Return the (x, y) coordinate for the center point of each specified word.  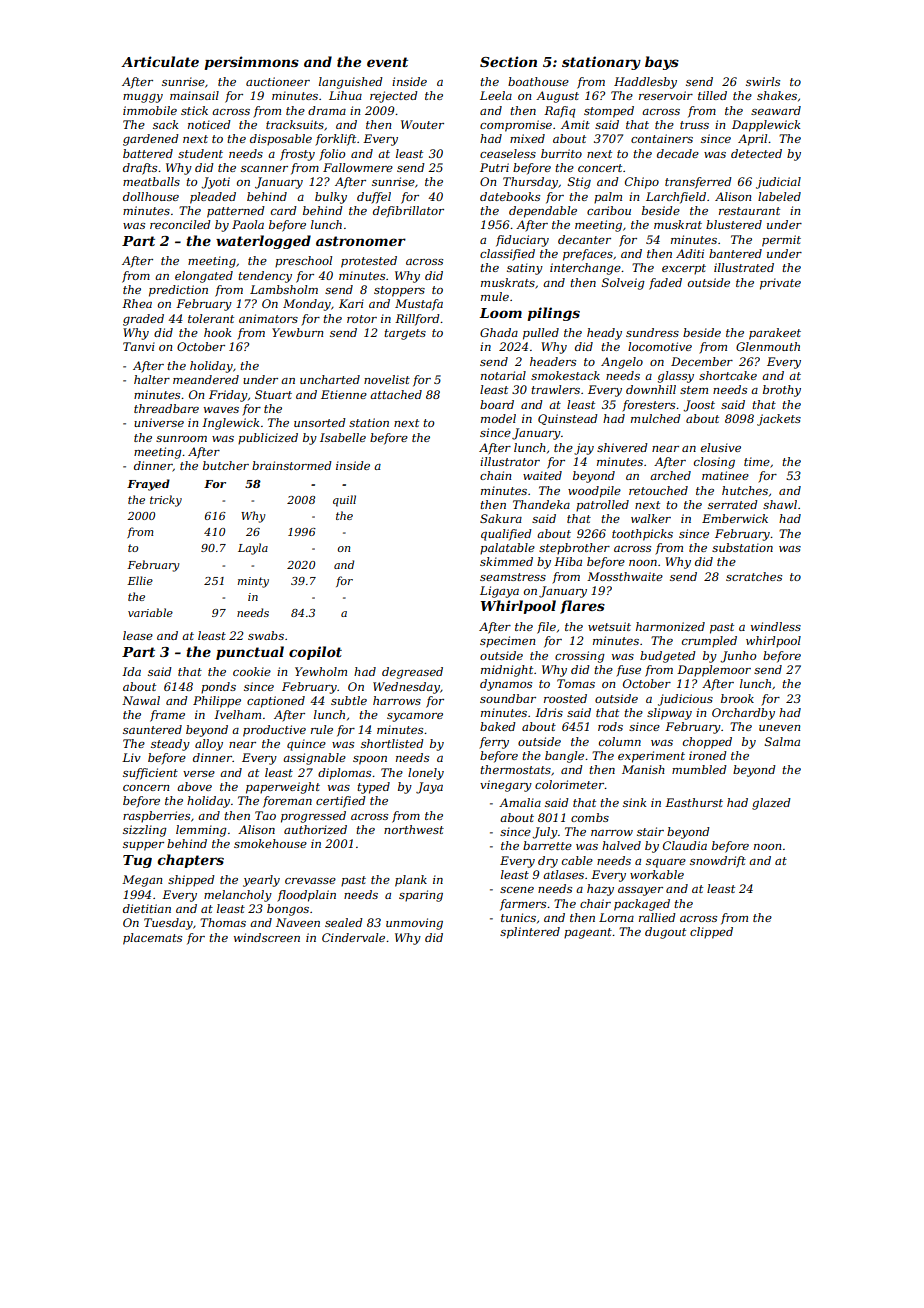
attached (396, 394)
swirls (763, 81)
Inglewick (230, 424)
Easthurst (694, 802)
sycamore (415, 717)
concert (600, 168)
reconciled (180, 224)
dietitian (147, 908)
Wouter (422, 124)
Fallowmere (358, 167)
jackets (779, 420)
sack (165, 124)
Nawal (141, 700)
